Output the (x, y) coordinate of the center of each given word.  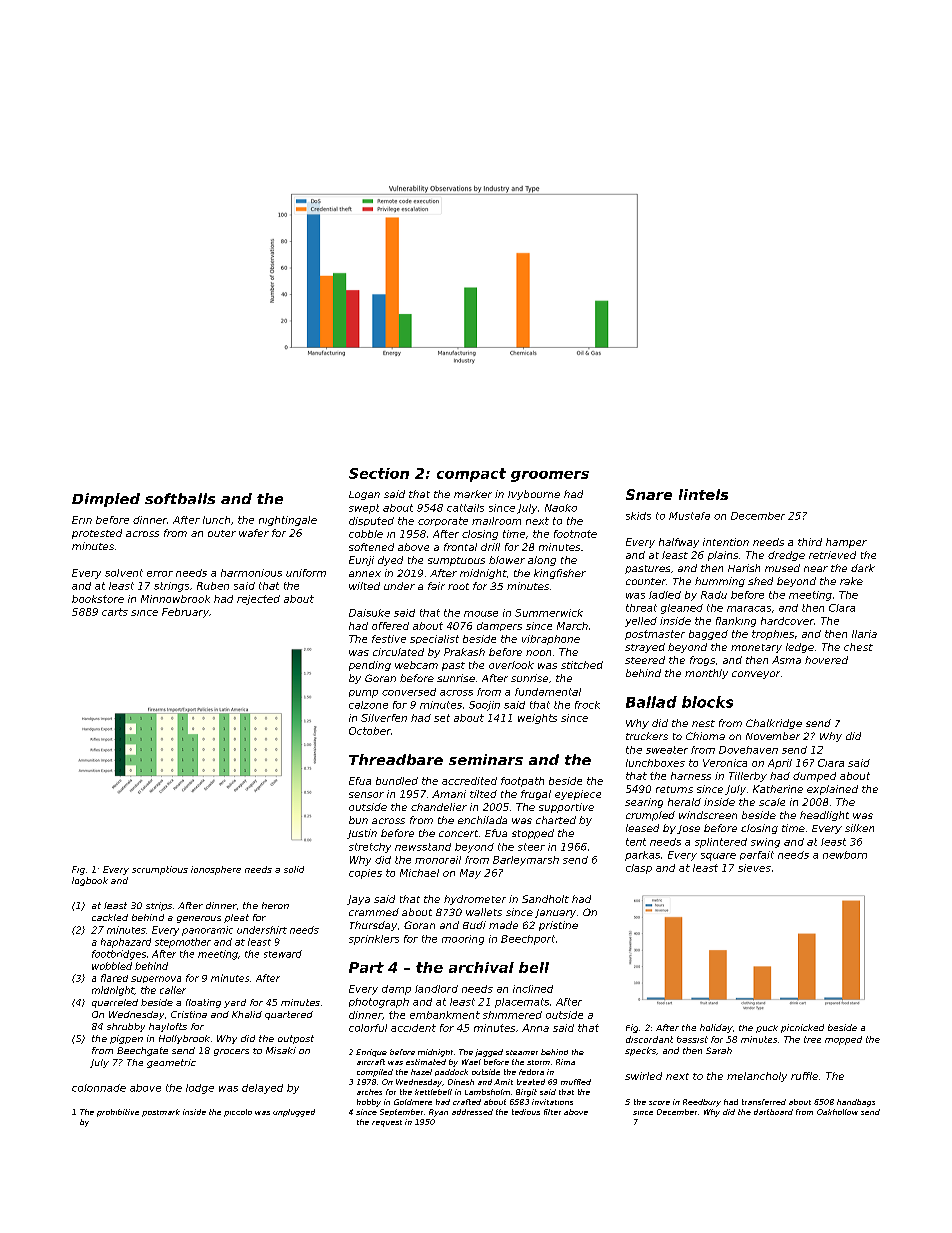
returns (674, 789)
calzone (368, 705)
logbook (90, 881)
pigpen (126, 1039)
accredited (469, 781)
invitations (552, 1102)
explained (832, 790)
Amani (449, 794)
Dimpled (106, 500)
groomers (550, 476)
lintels (703, 494)
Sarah (719, 1050)
